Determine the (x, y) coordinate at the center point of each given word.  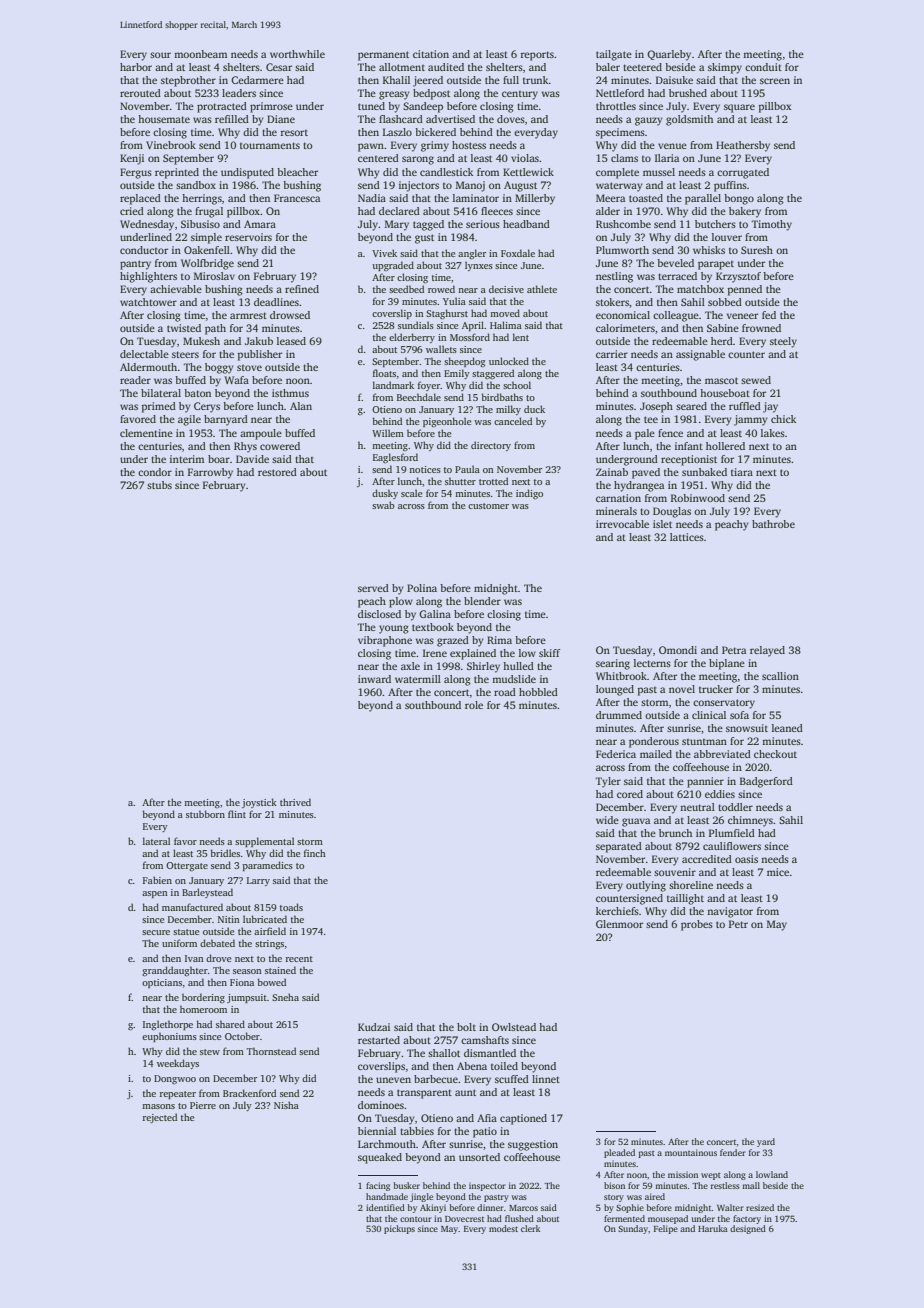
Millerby (535, 199)
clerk (530, 1228)
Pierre (203, 1105)
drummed (619, 715)
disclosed (379, 614)
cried (132, 211)
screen (775, 81)
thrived (295, 802)
